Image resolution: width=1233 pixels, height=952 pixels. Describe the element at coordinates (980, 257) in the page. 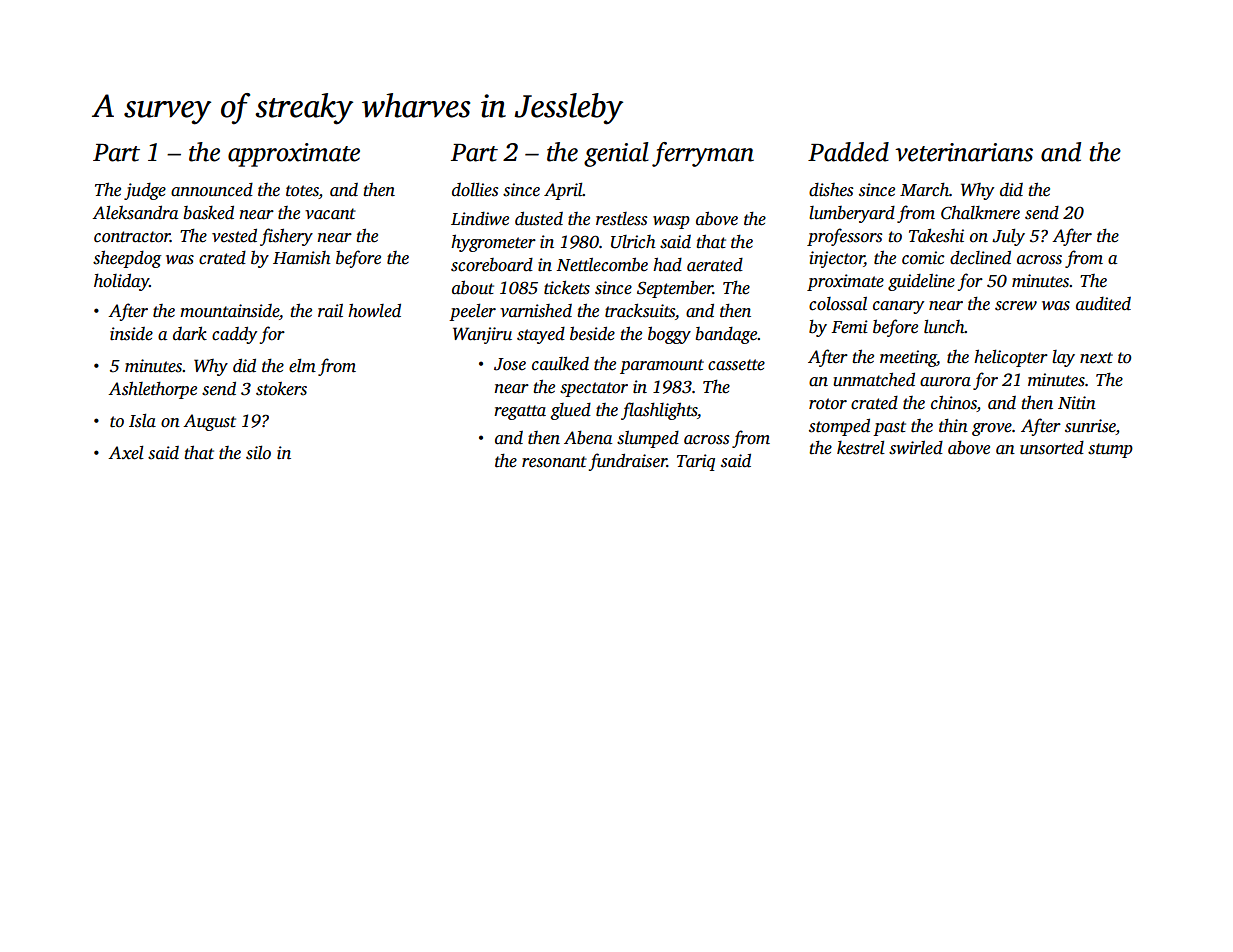

I see `declined` at that location.
